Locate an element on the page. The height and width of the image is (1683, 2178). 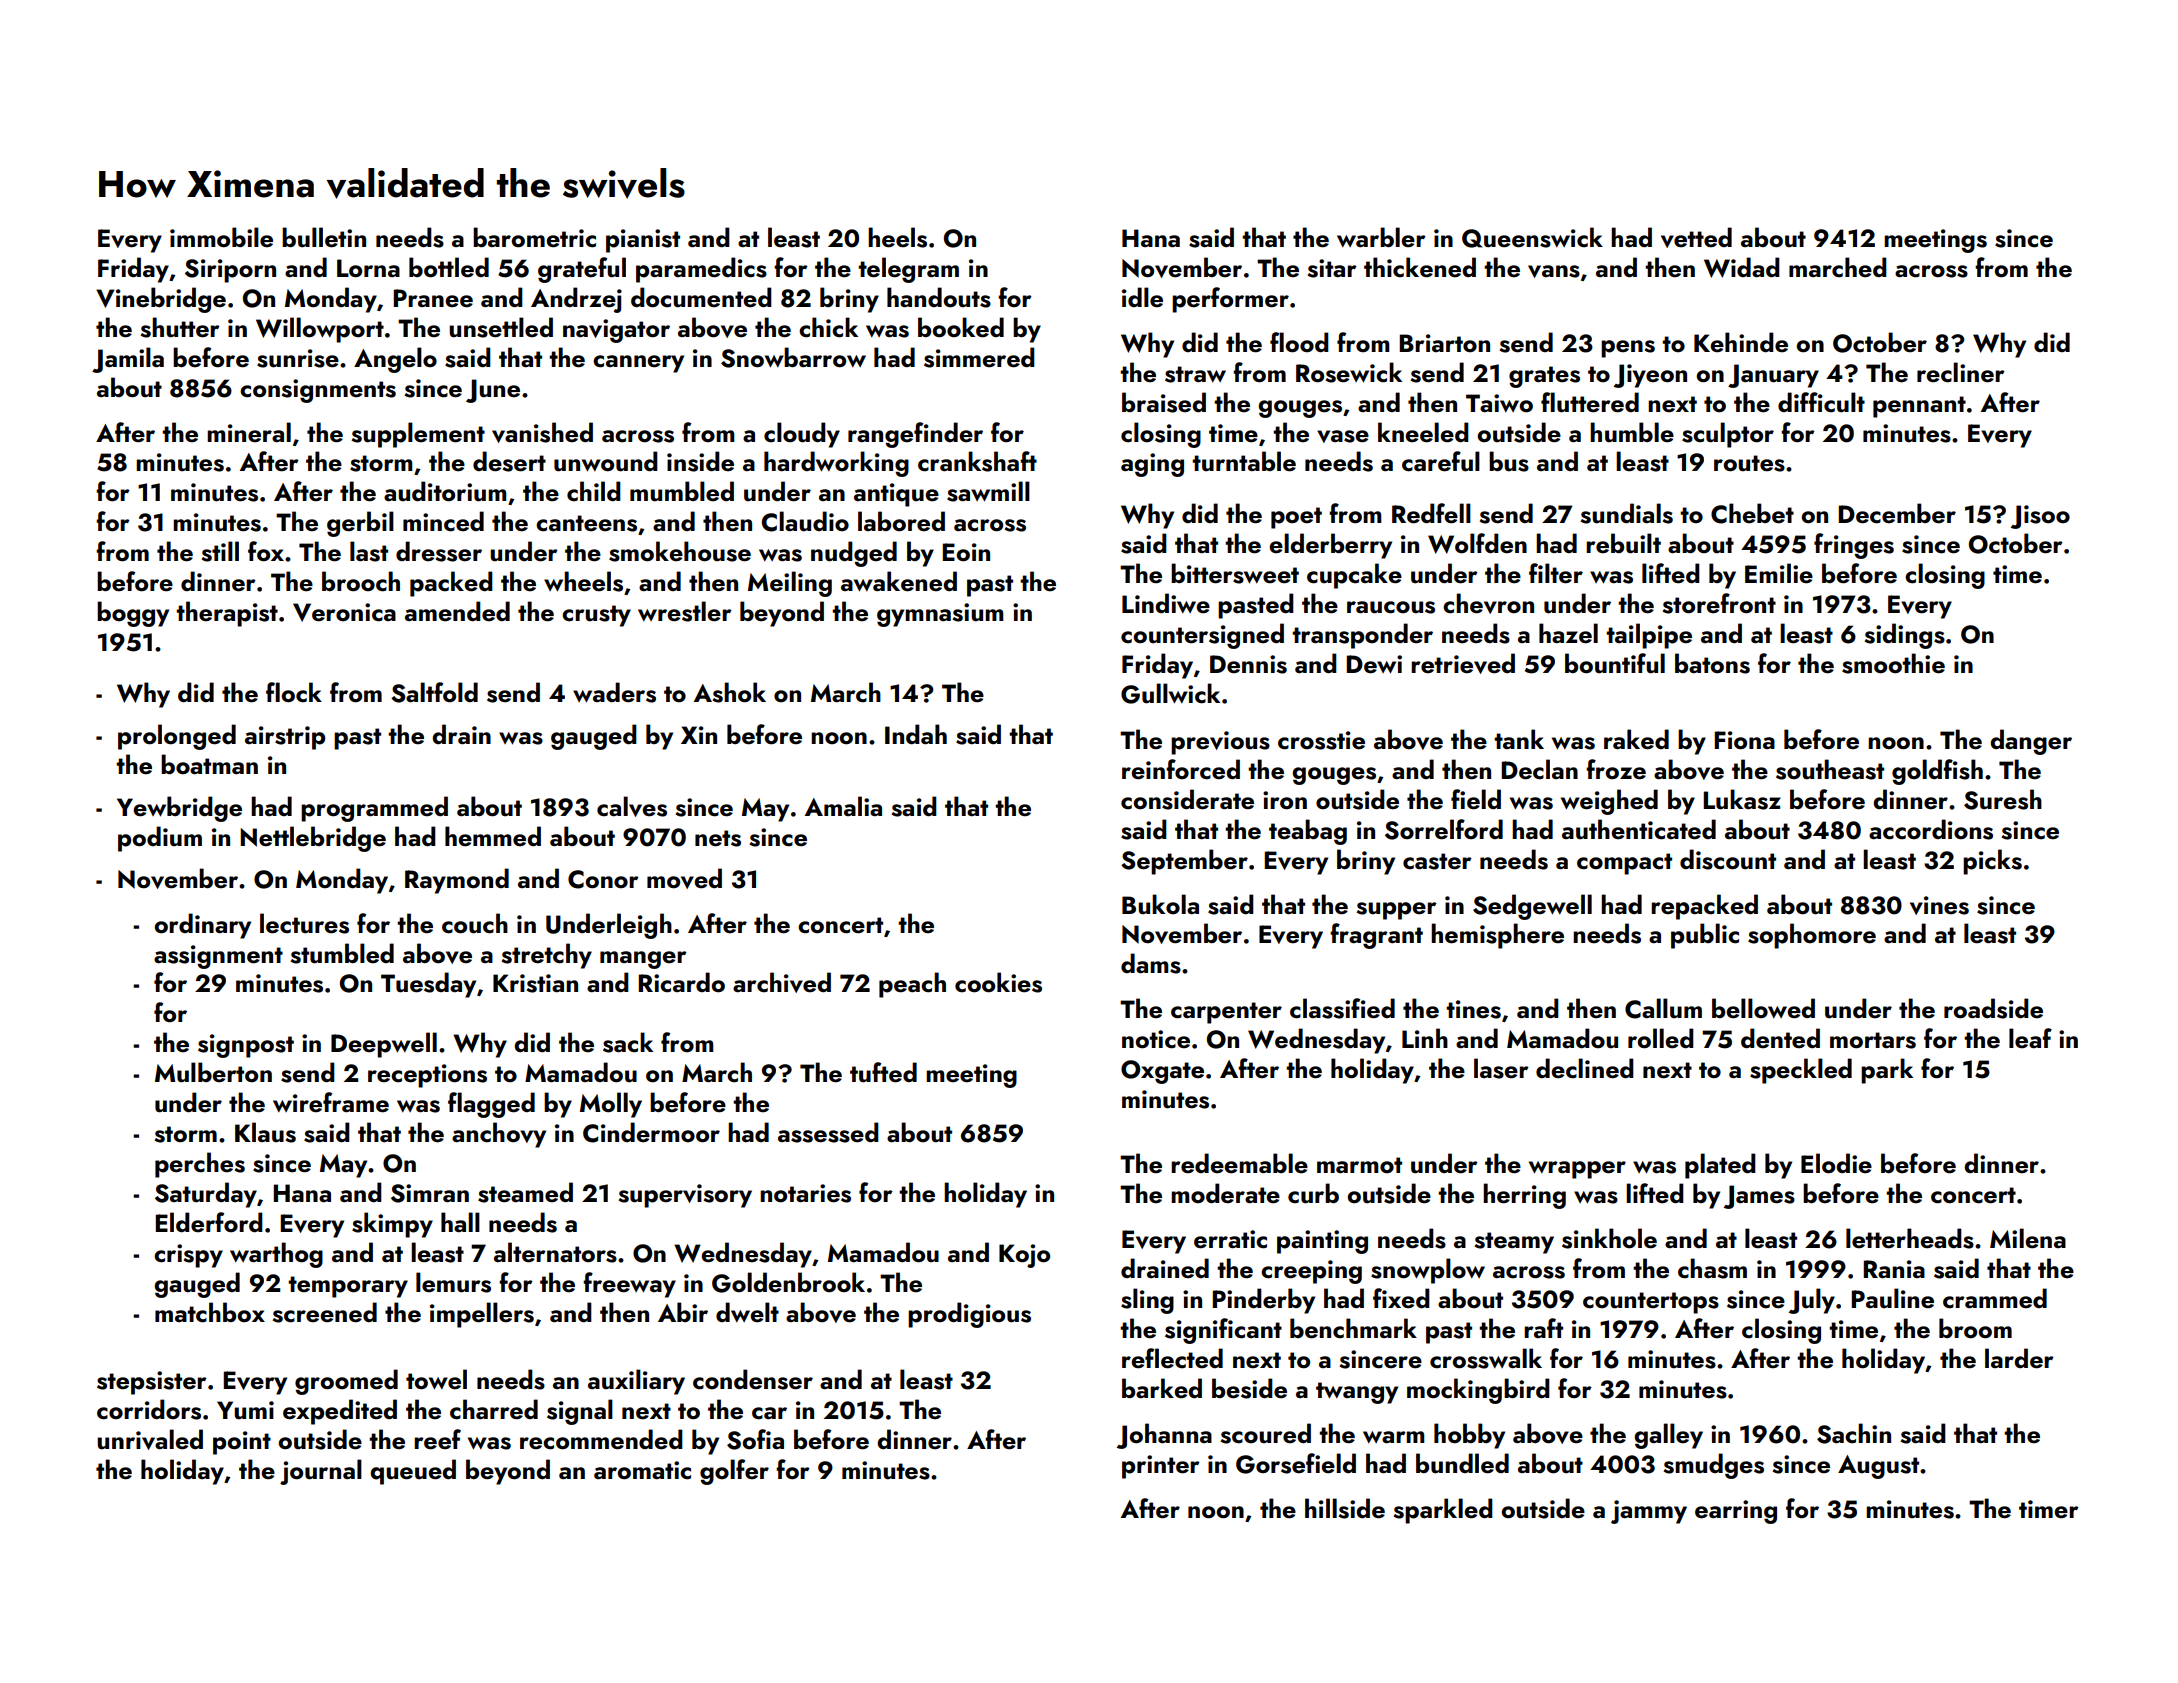
Pinderby is located at coordinates (1263, 1301).
